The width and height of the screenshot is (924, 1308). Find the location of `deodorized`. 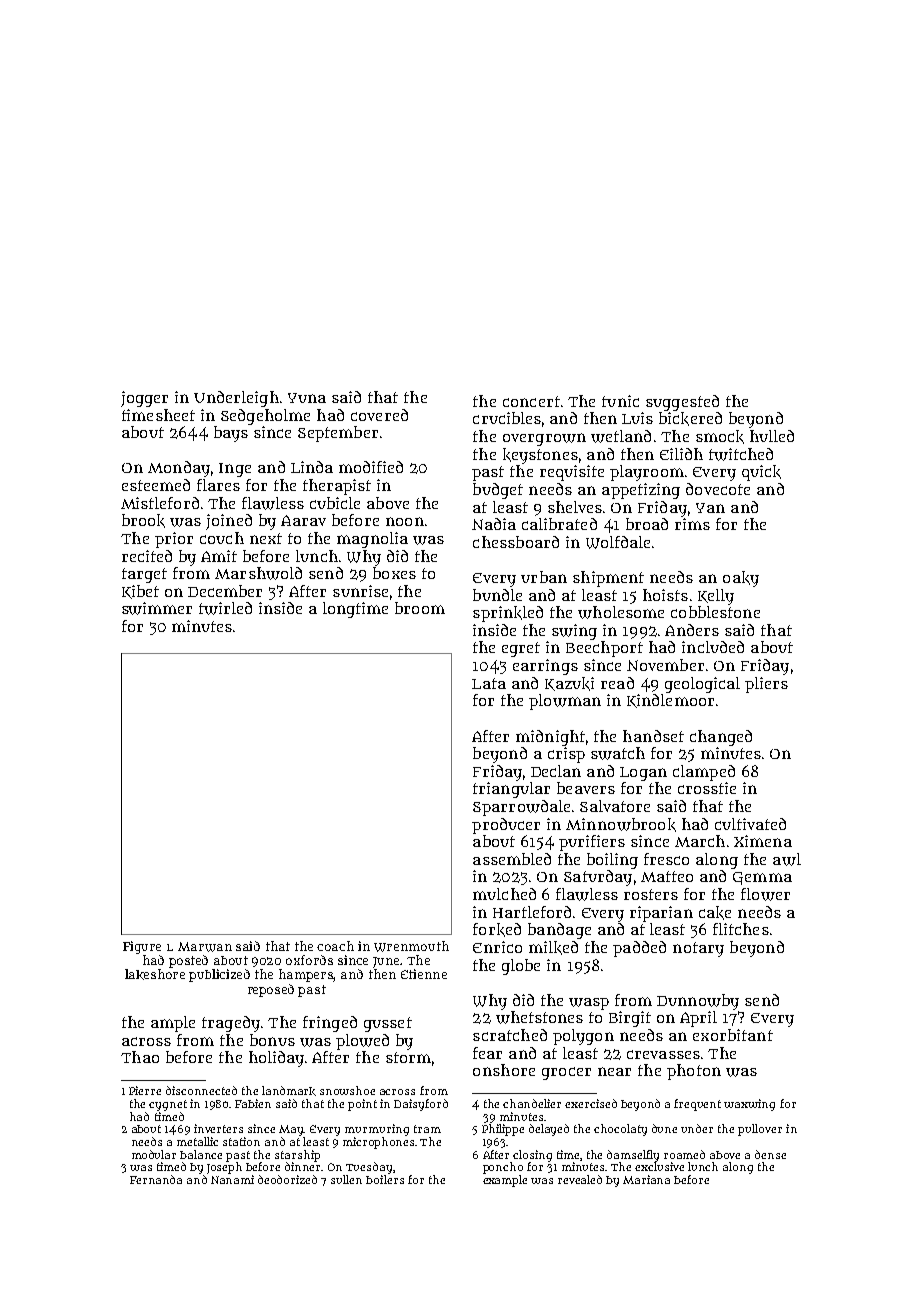

deodorized is located at coordinates (287, 1179).
